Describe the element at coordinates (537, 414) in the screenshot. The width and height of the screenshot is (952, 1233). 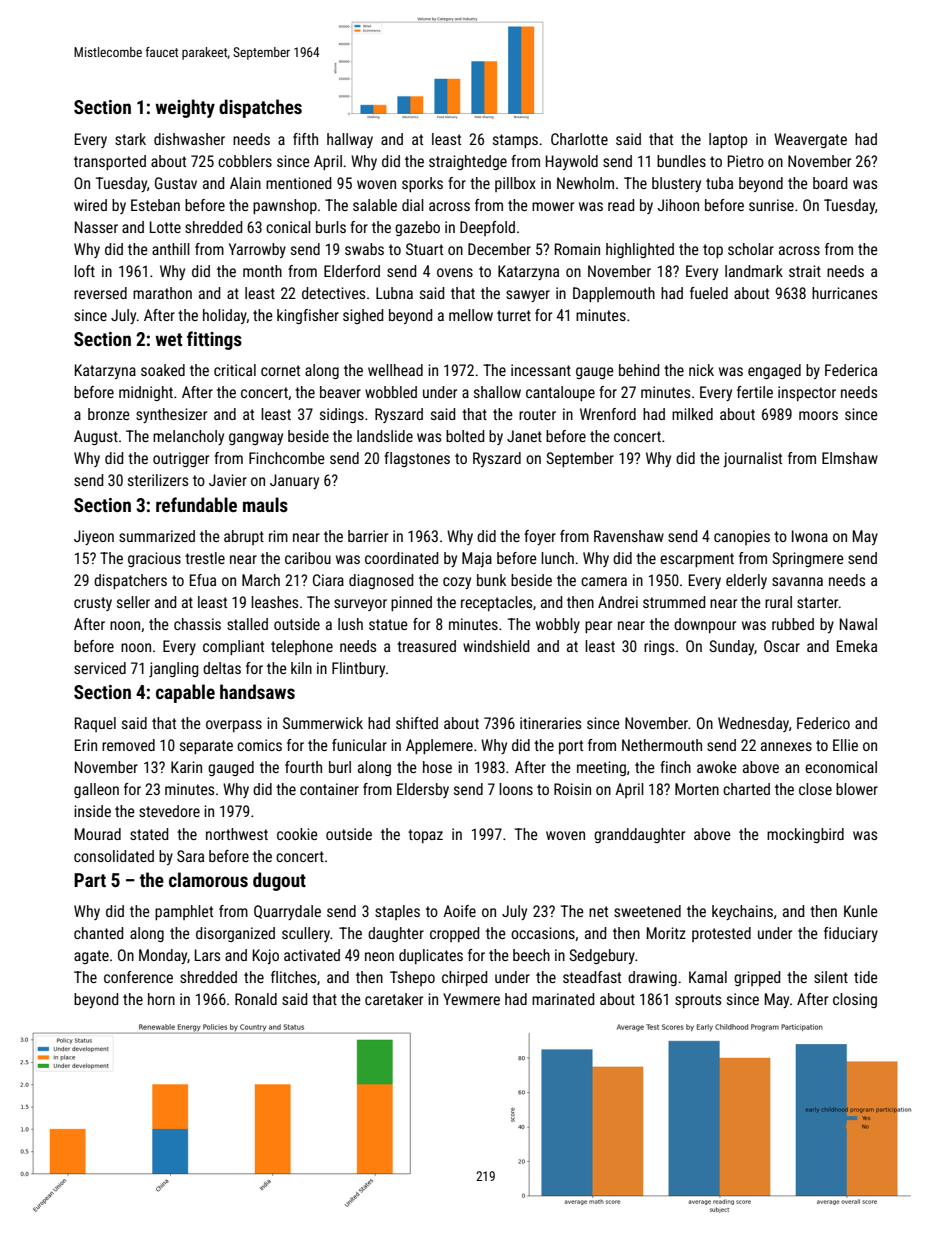
I see `router` at that location.
